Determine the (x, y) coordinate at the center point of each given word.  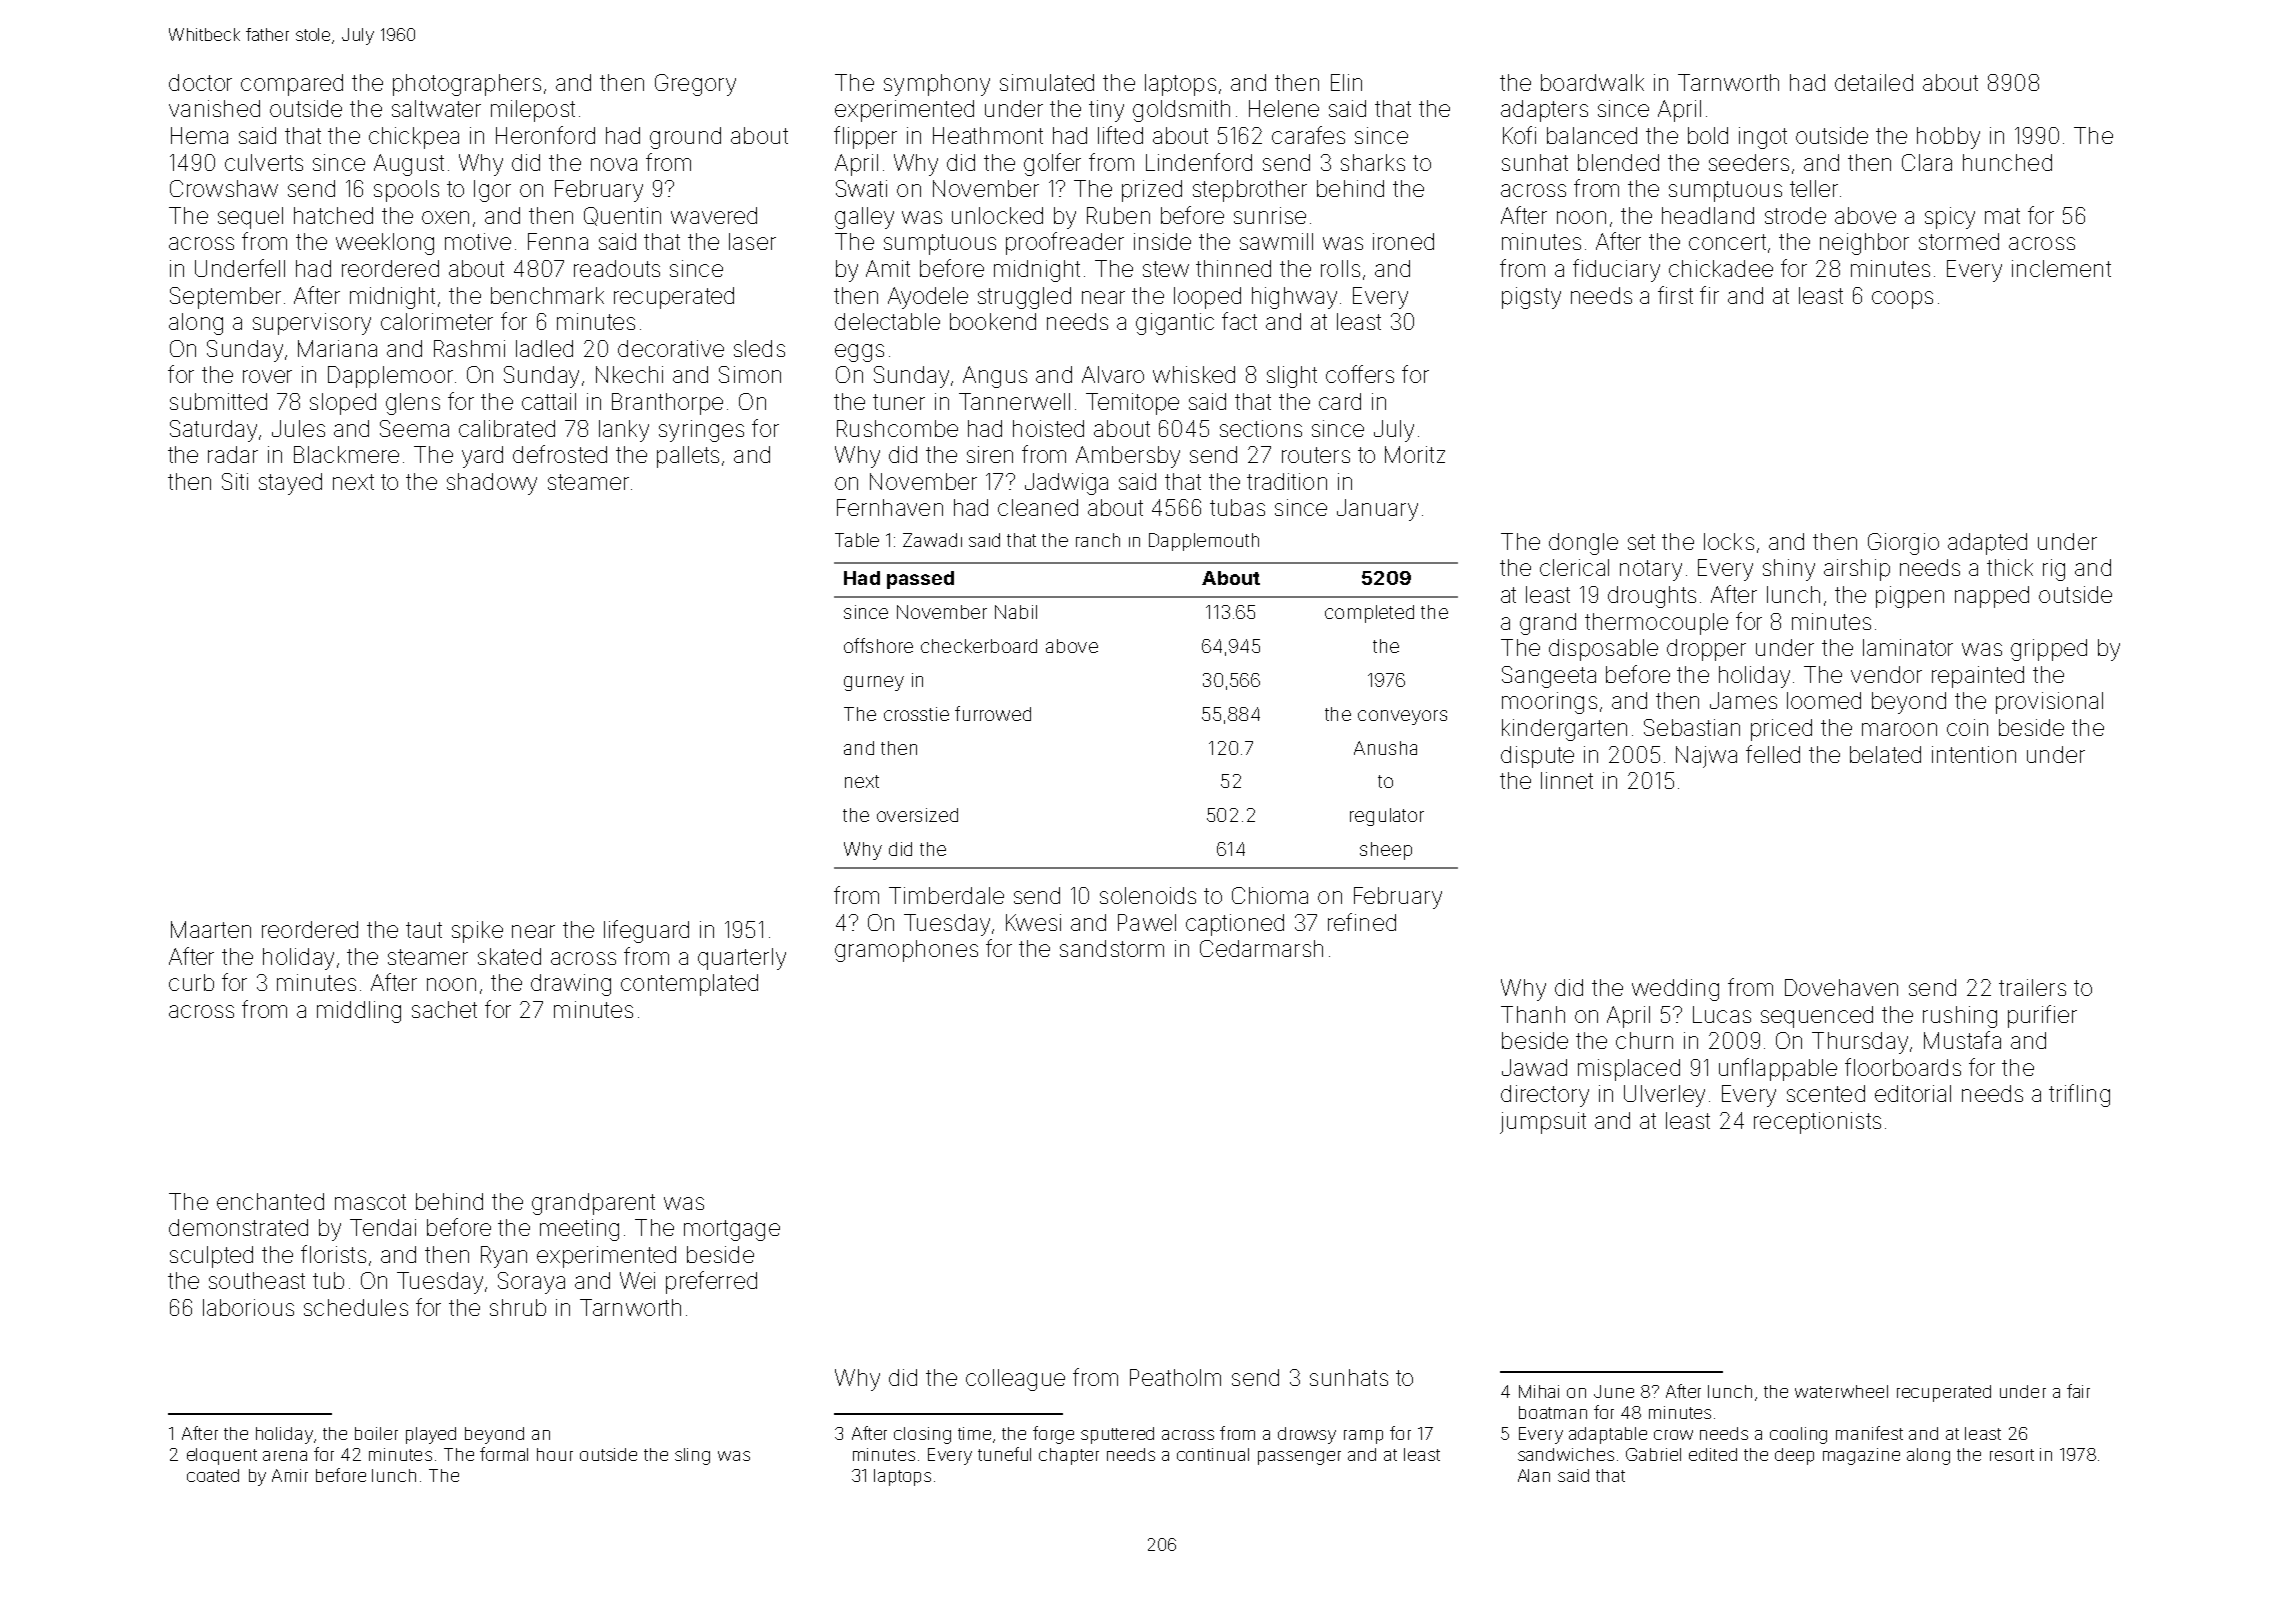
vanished (214, 108)
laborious (248, 1307)
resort (2012, 1455)
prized (1152, 191)
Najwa (1706, 757)
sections (1261, 428)
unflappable (1778, 1069)
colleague (1015, 1380)
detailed (1874, 82)
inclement (2061, 268)
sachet (444, 1009)
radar (233, 454)
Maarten (211, 929)
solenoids (1148, 895)
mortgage (732, 1230)
